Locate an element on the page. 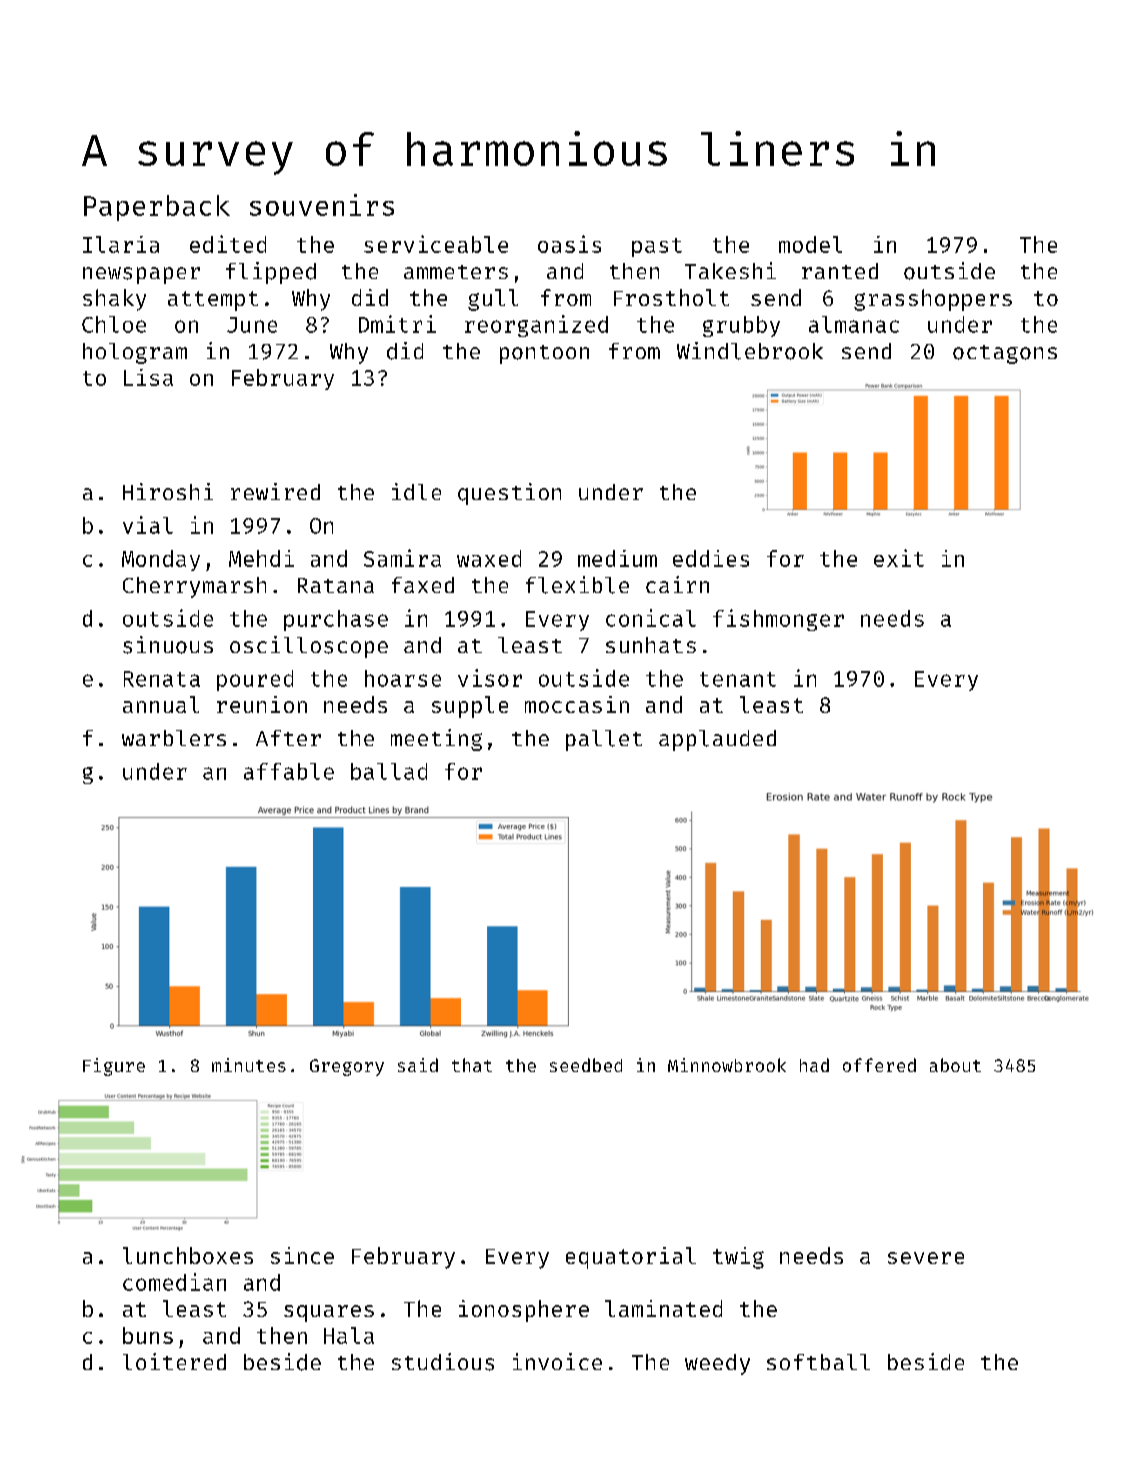 The width and height of the page is (1140, 1475). warblers is located at coordinates (174, 738).
